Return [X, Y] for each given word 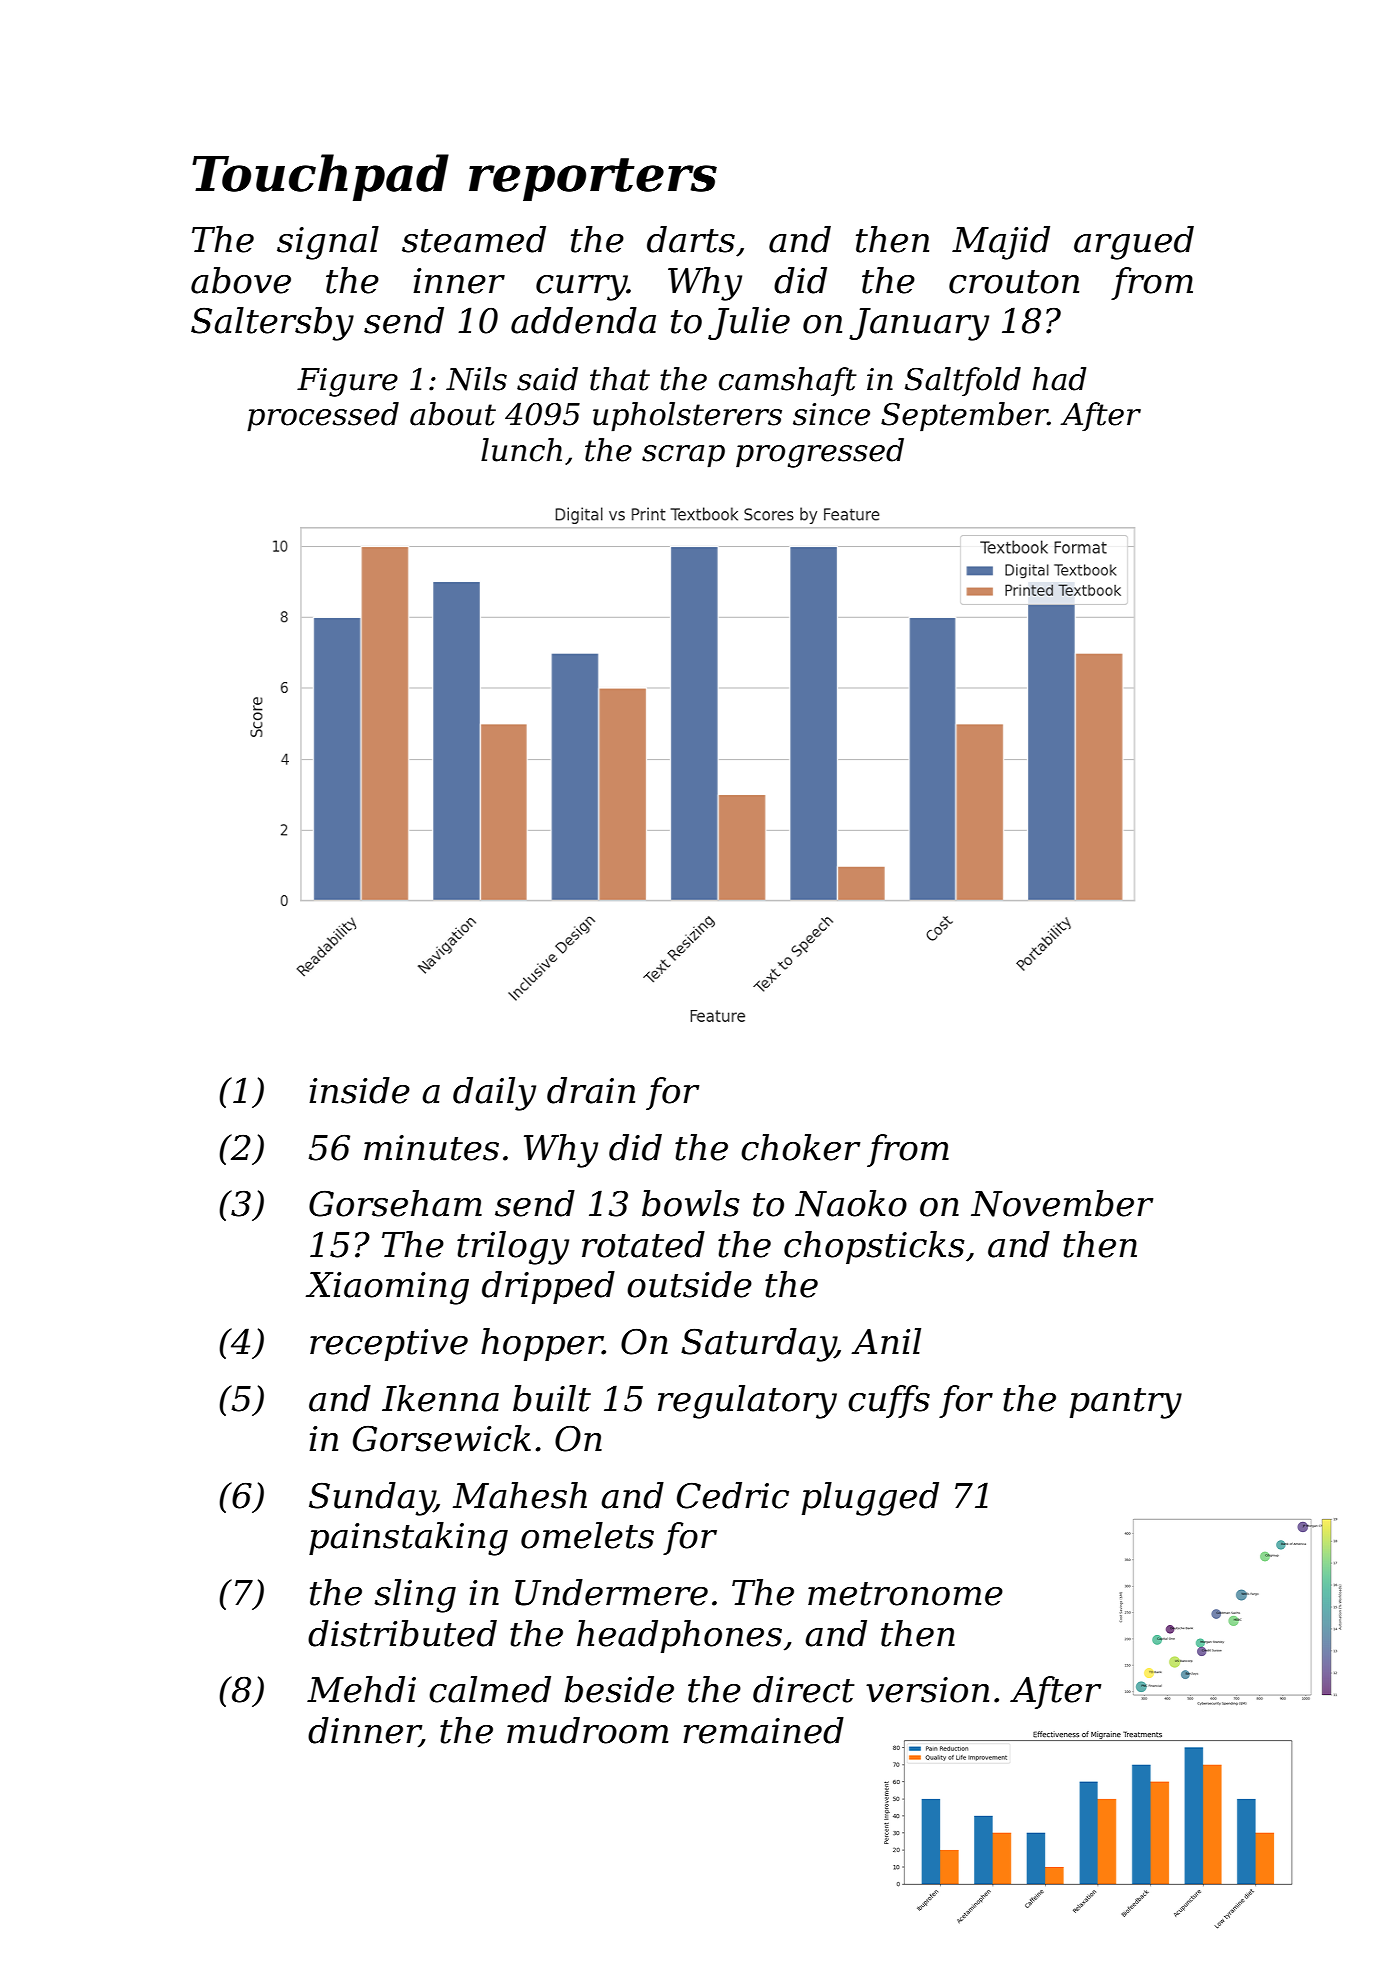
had [1059, 379]
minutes [431, 1148]
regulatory [747, 1402]
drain [591, 1090]
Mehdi [361, 1689]
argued [1134, 243]
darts [691, 239]
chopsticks [874, 1247]
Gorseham [395, 1203]
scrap [683, 456]
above [241, 280]
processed [323, 417]
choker [800, 1147]
